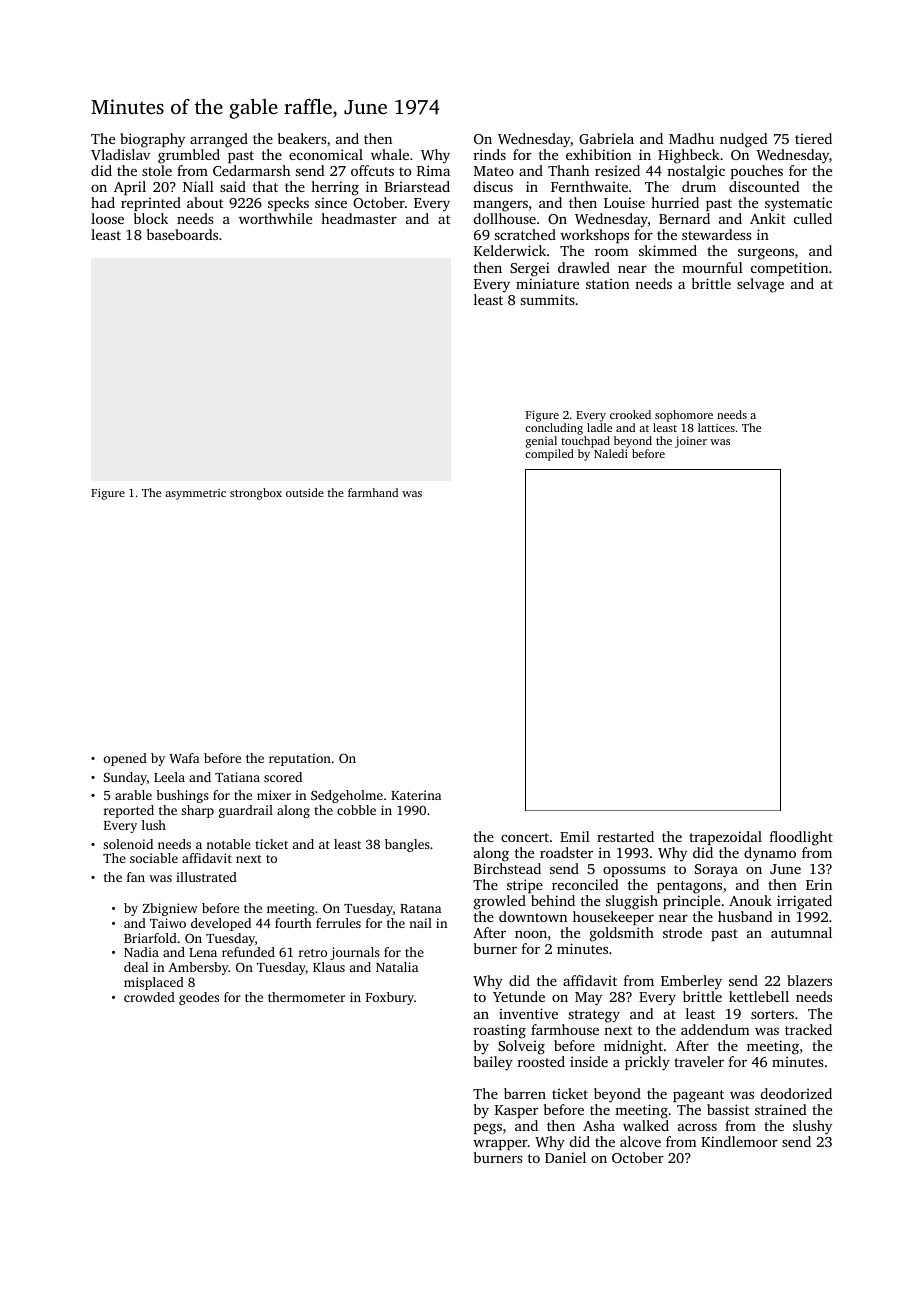 The width and height of the image is (924, 1308). I want to click on tiered, so click(813, 138).
